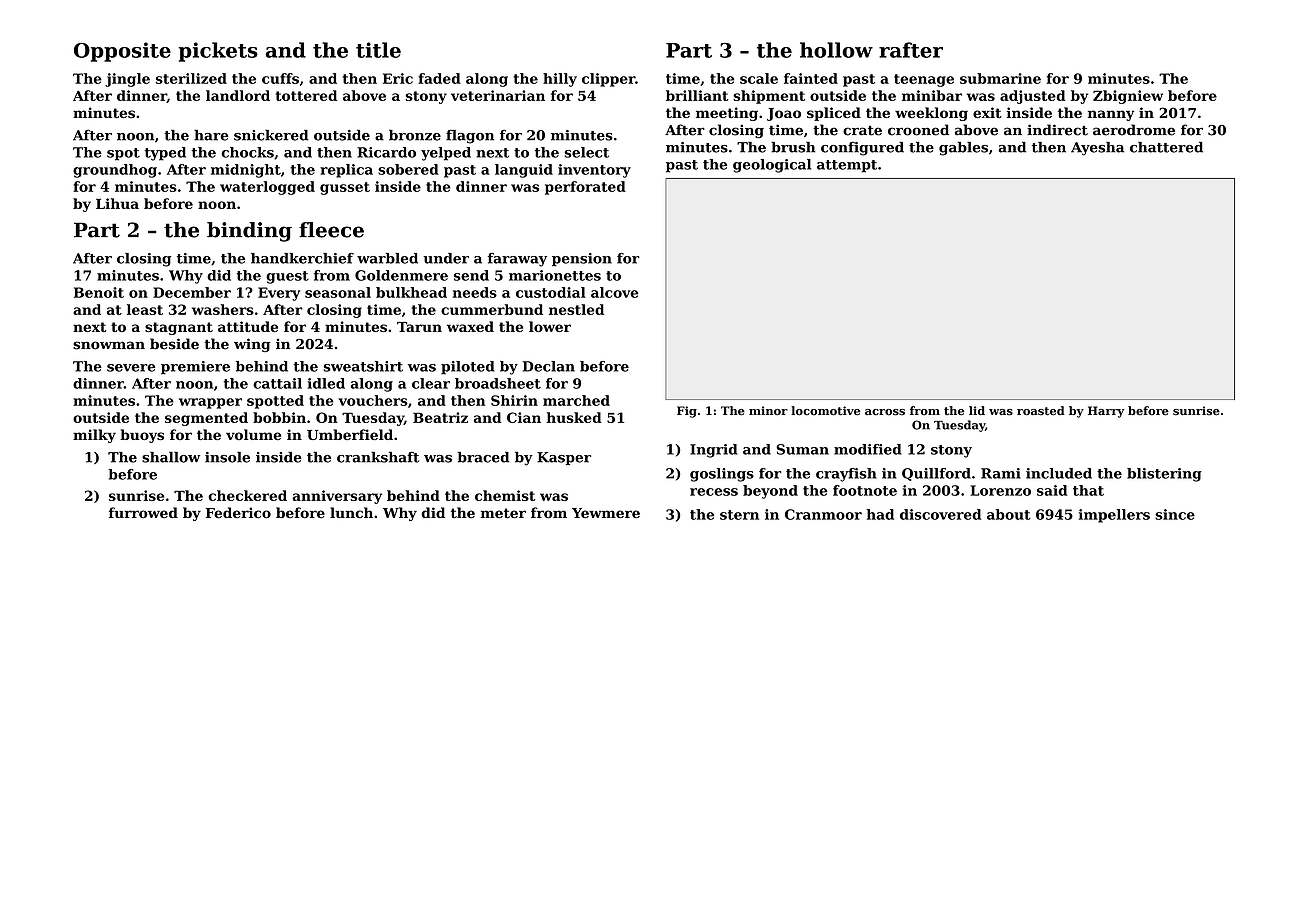 This image has height=924, width=1308. What do you see at coordinates (614, 292) in the image?
I see `alcove` at bounding box center [614, 292].
